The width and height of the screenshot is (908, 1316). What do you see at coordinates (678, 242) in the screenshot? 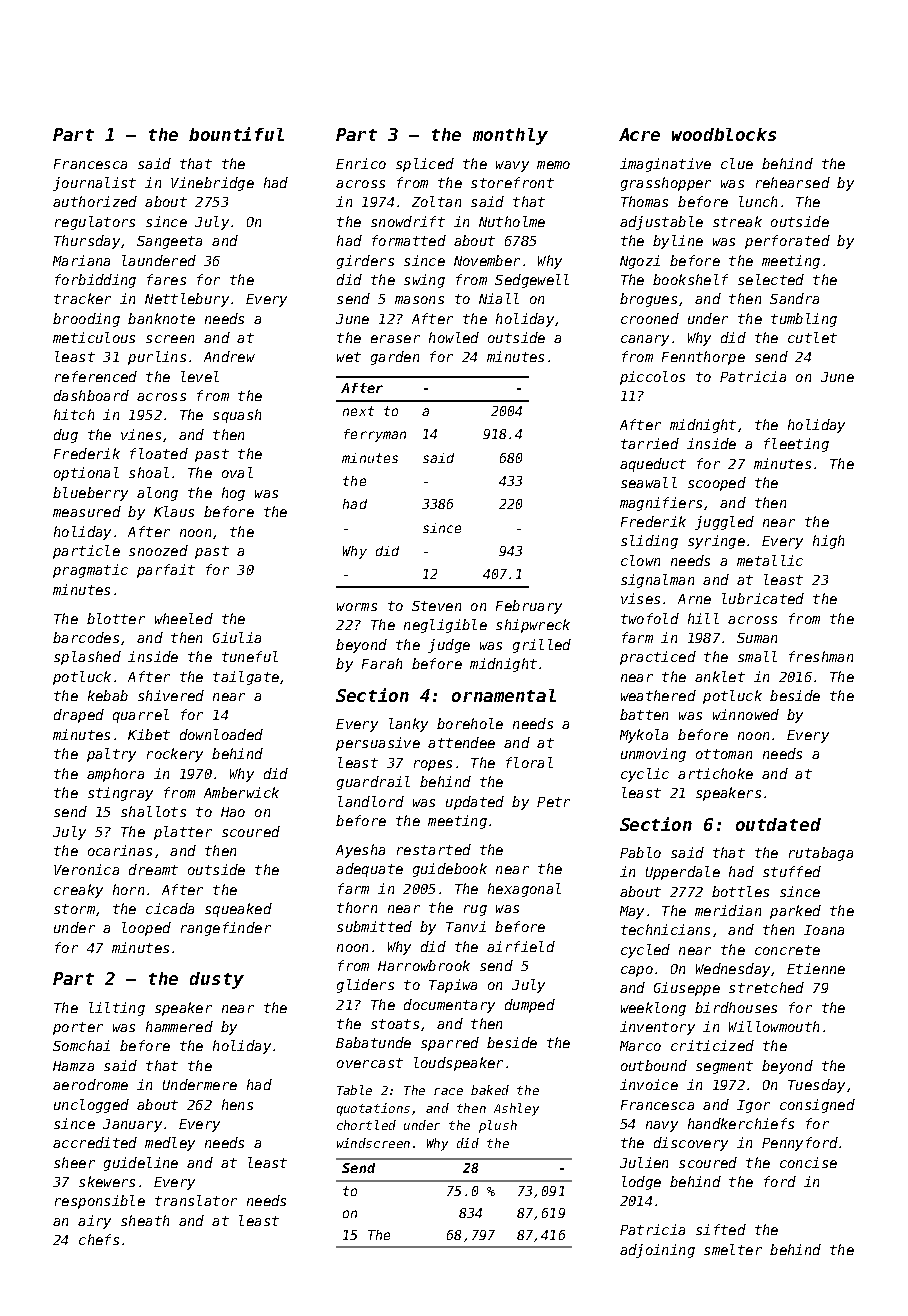
I see `byline` at bounding box center [678, 242].
